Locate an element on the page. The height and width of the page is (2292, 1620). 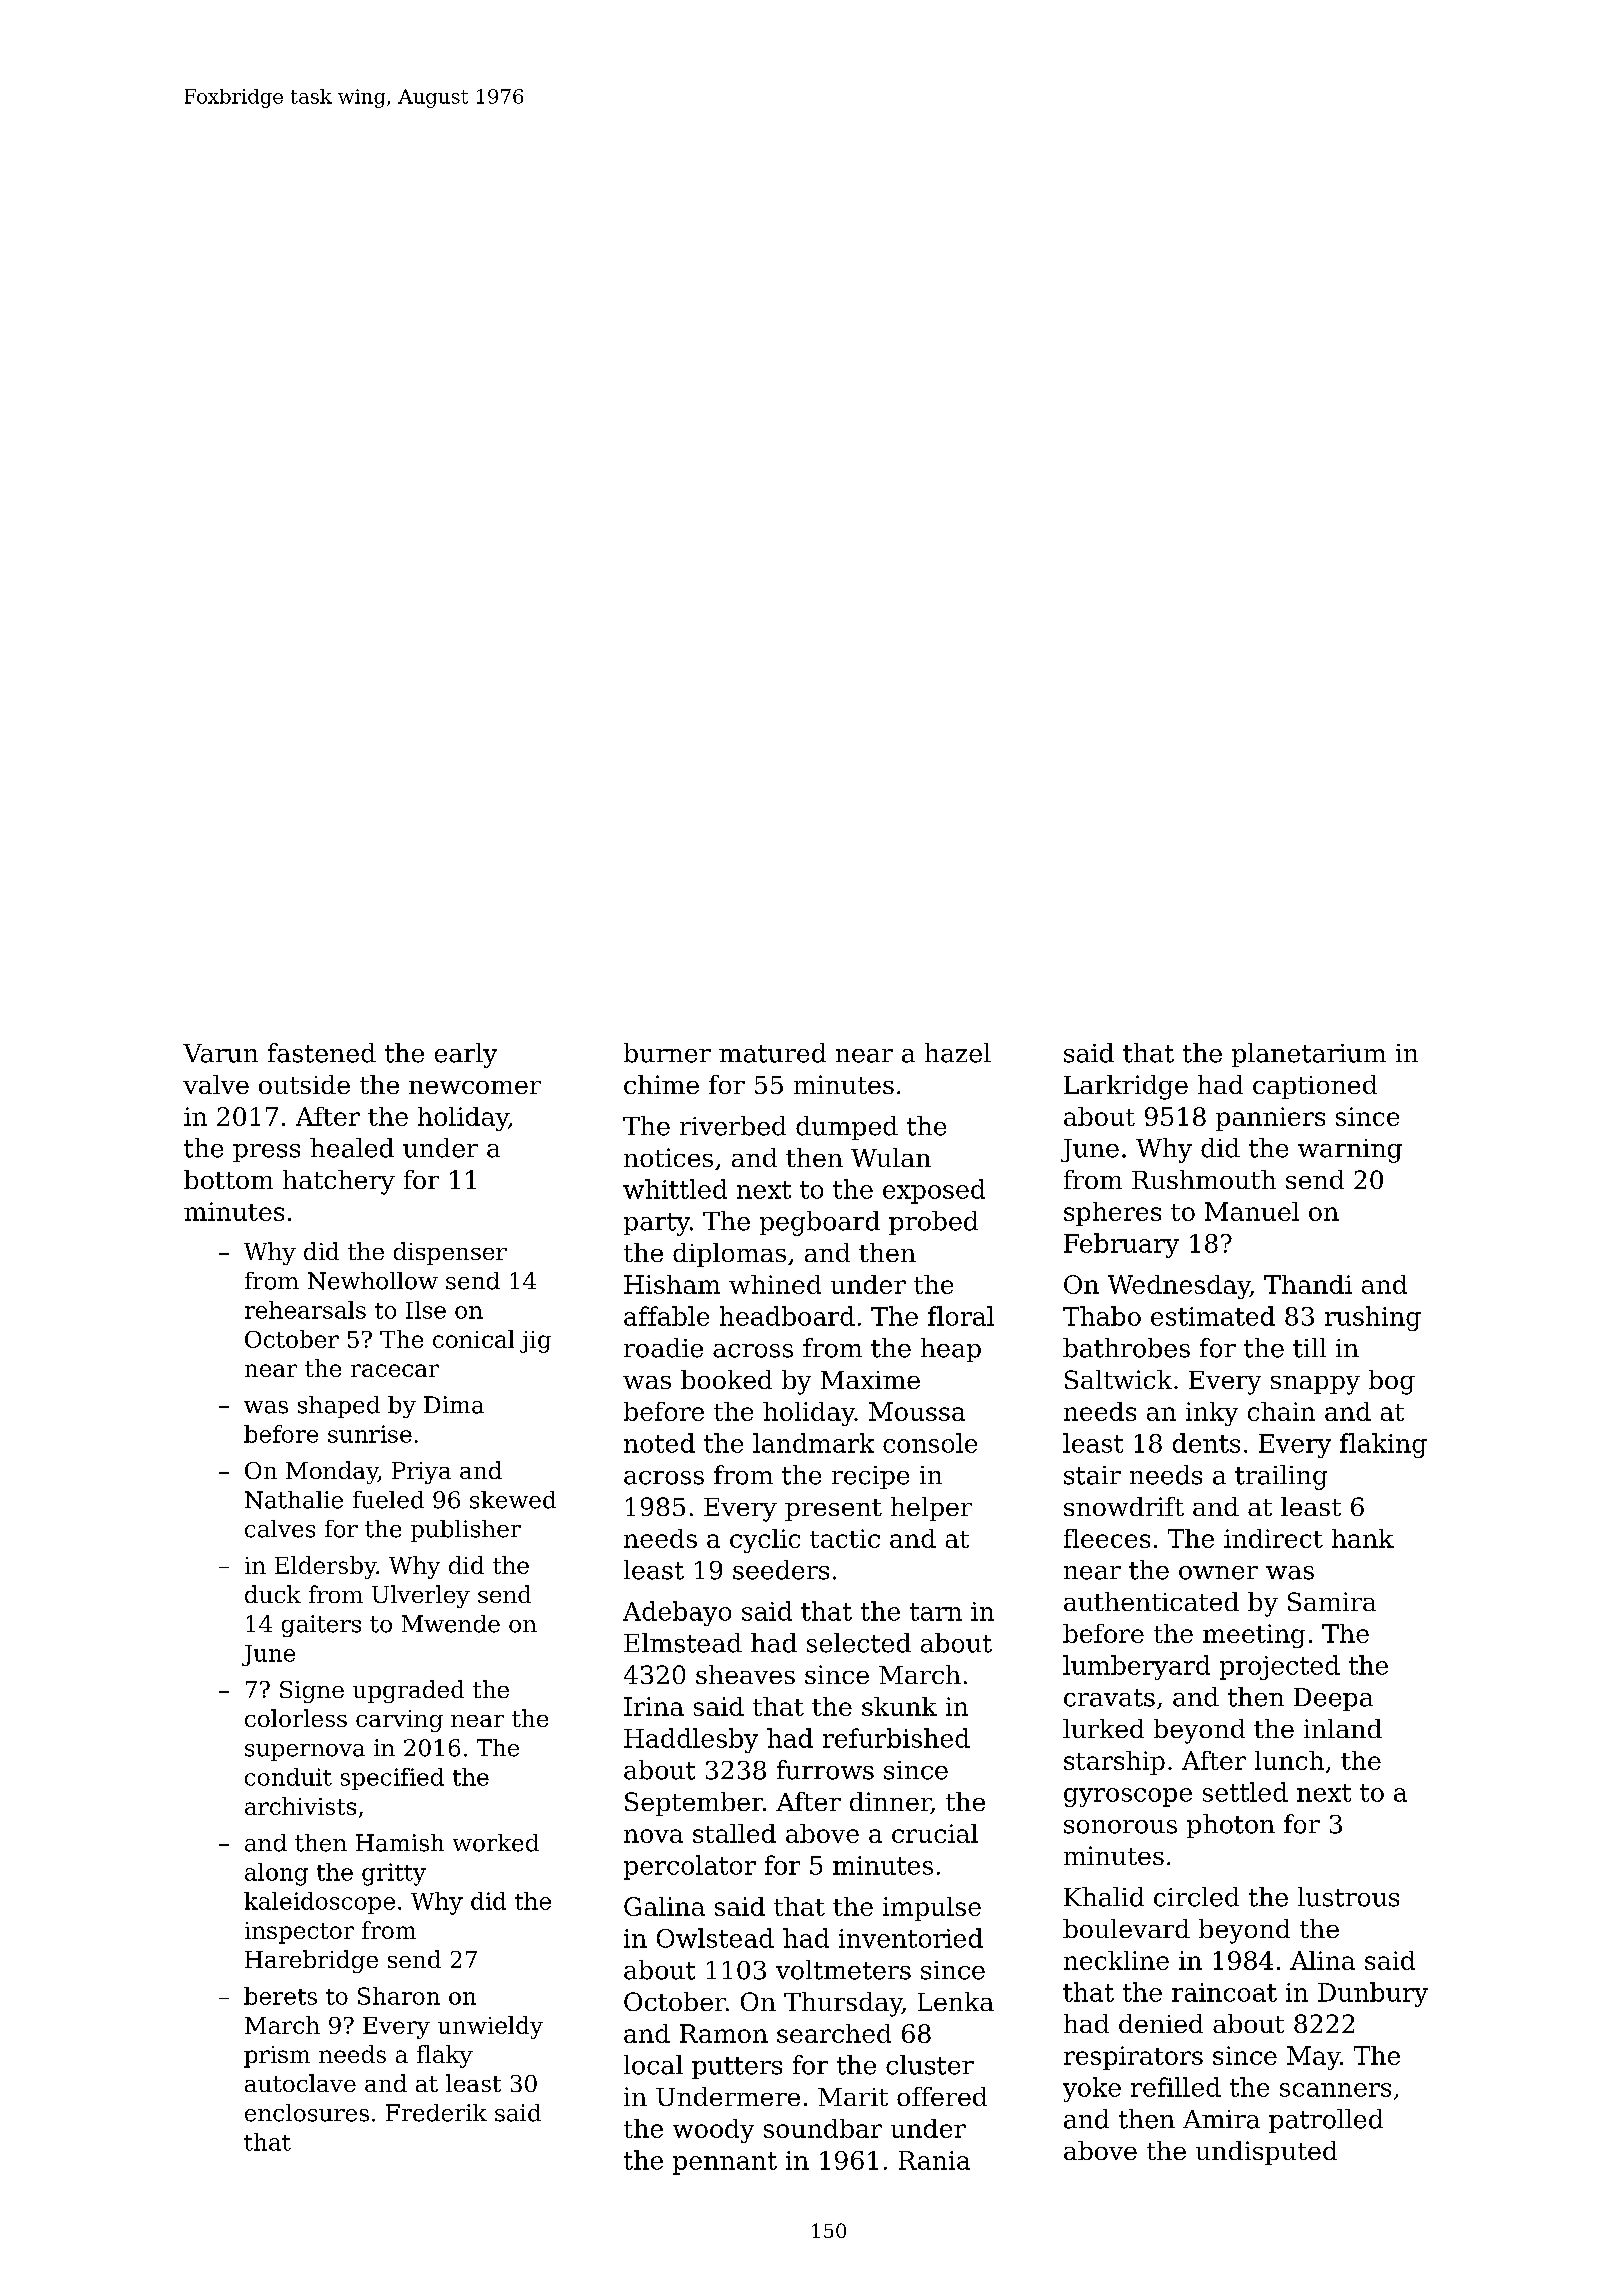
Rania is located at coordinates (934, 2160).
